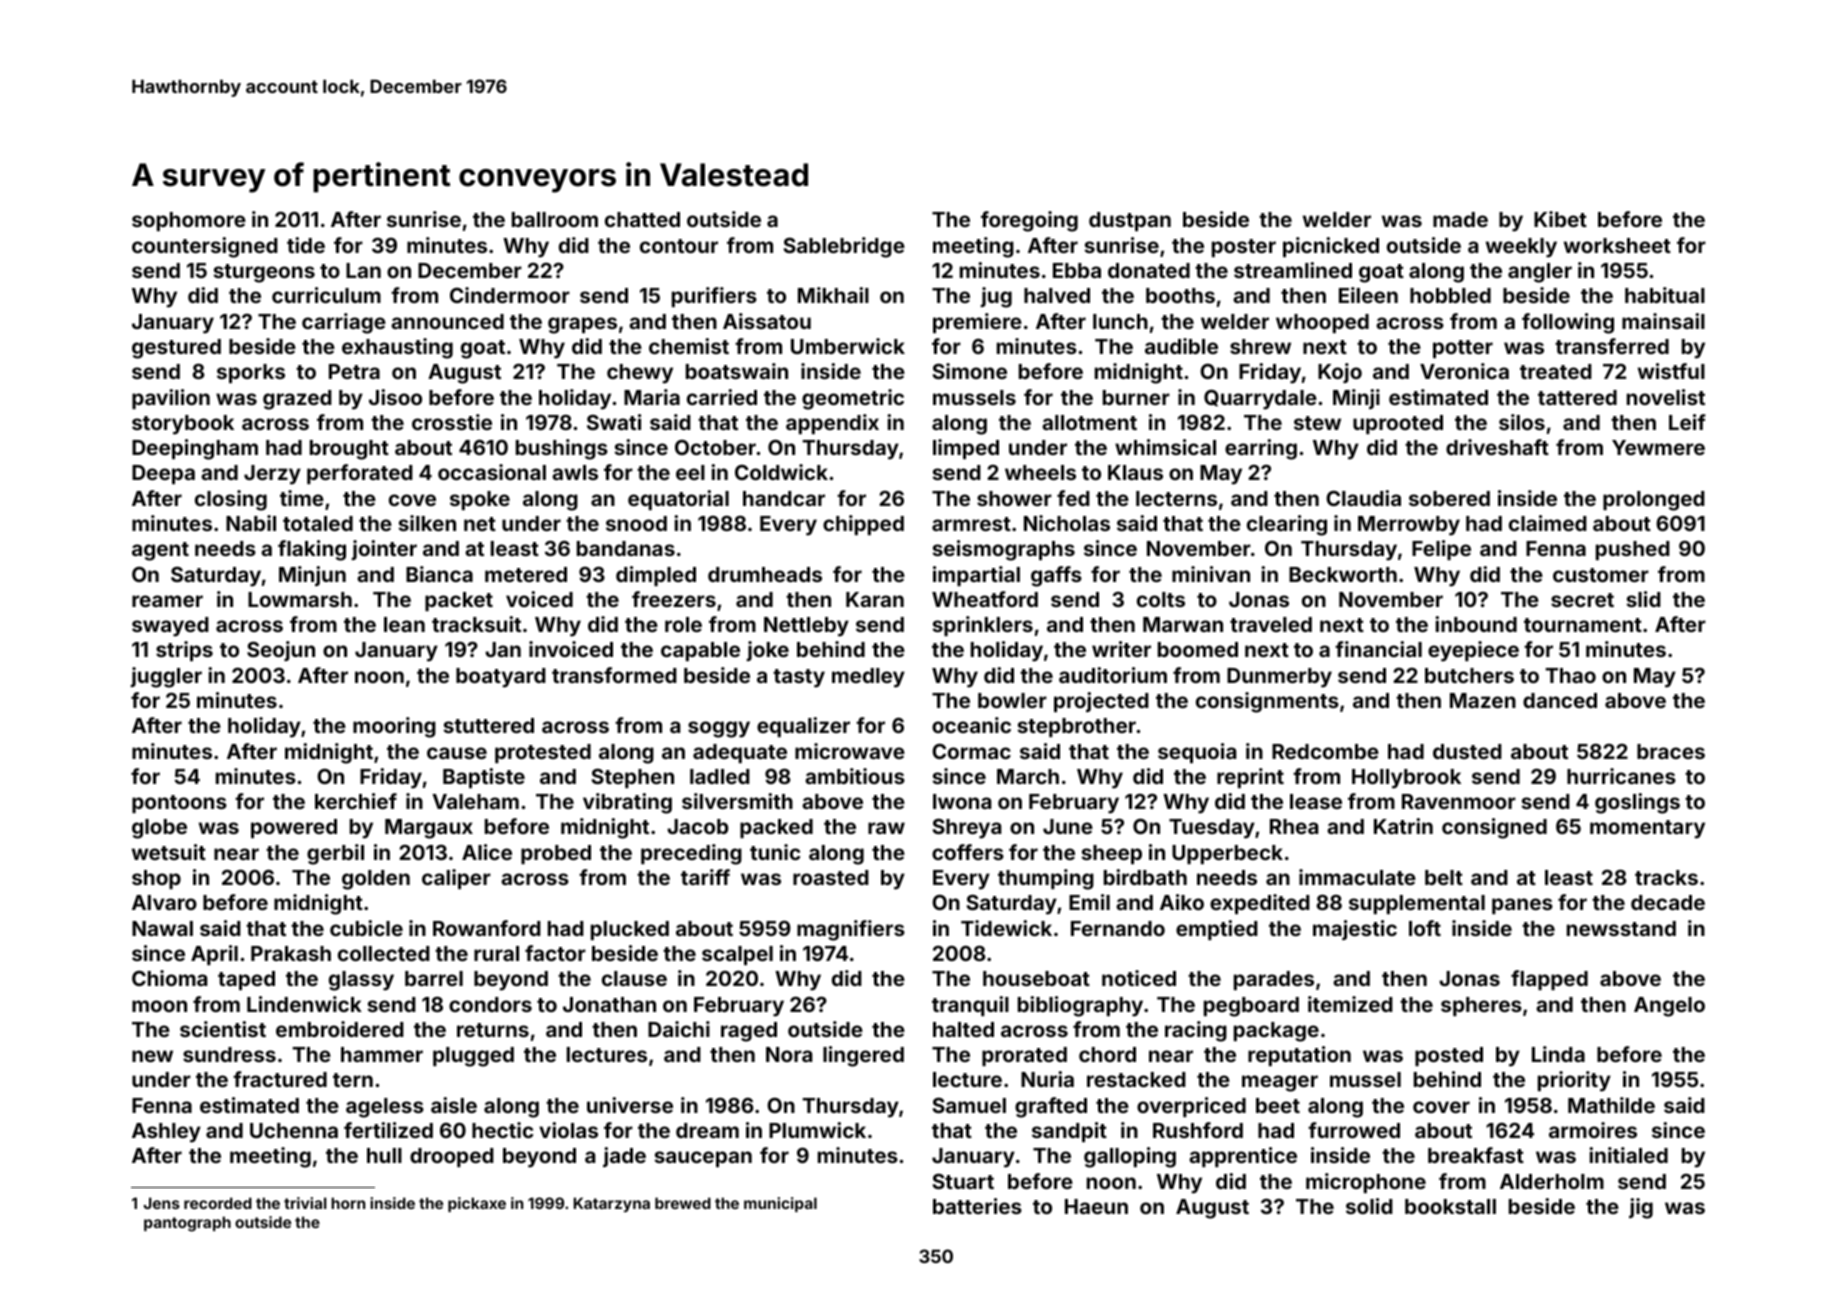 This screenshot has height=1299, width=1837. What do you see at coordinates (1343, 574) in the screenshot?
I see `Beckworth` at bounding box center [1343, 574].
